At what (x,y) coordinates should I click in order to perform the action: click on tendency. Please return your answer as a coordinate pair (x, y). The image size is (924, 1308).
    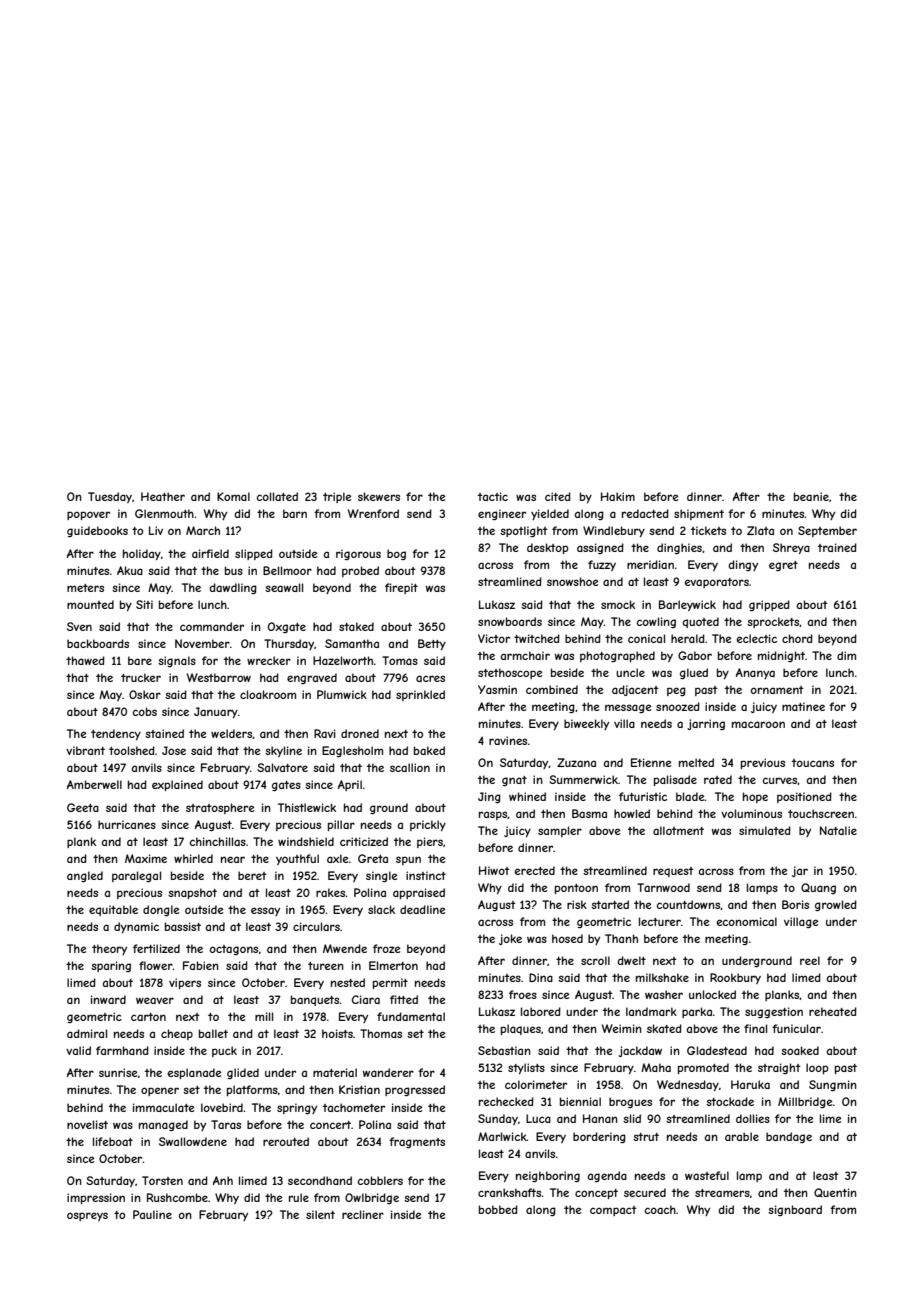
    Looking at the image, I should click on (116, 734).
